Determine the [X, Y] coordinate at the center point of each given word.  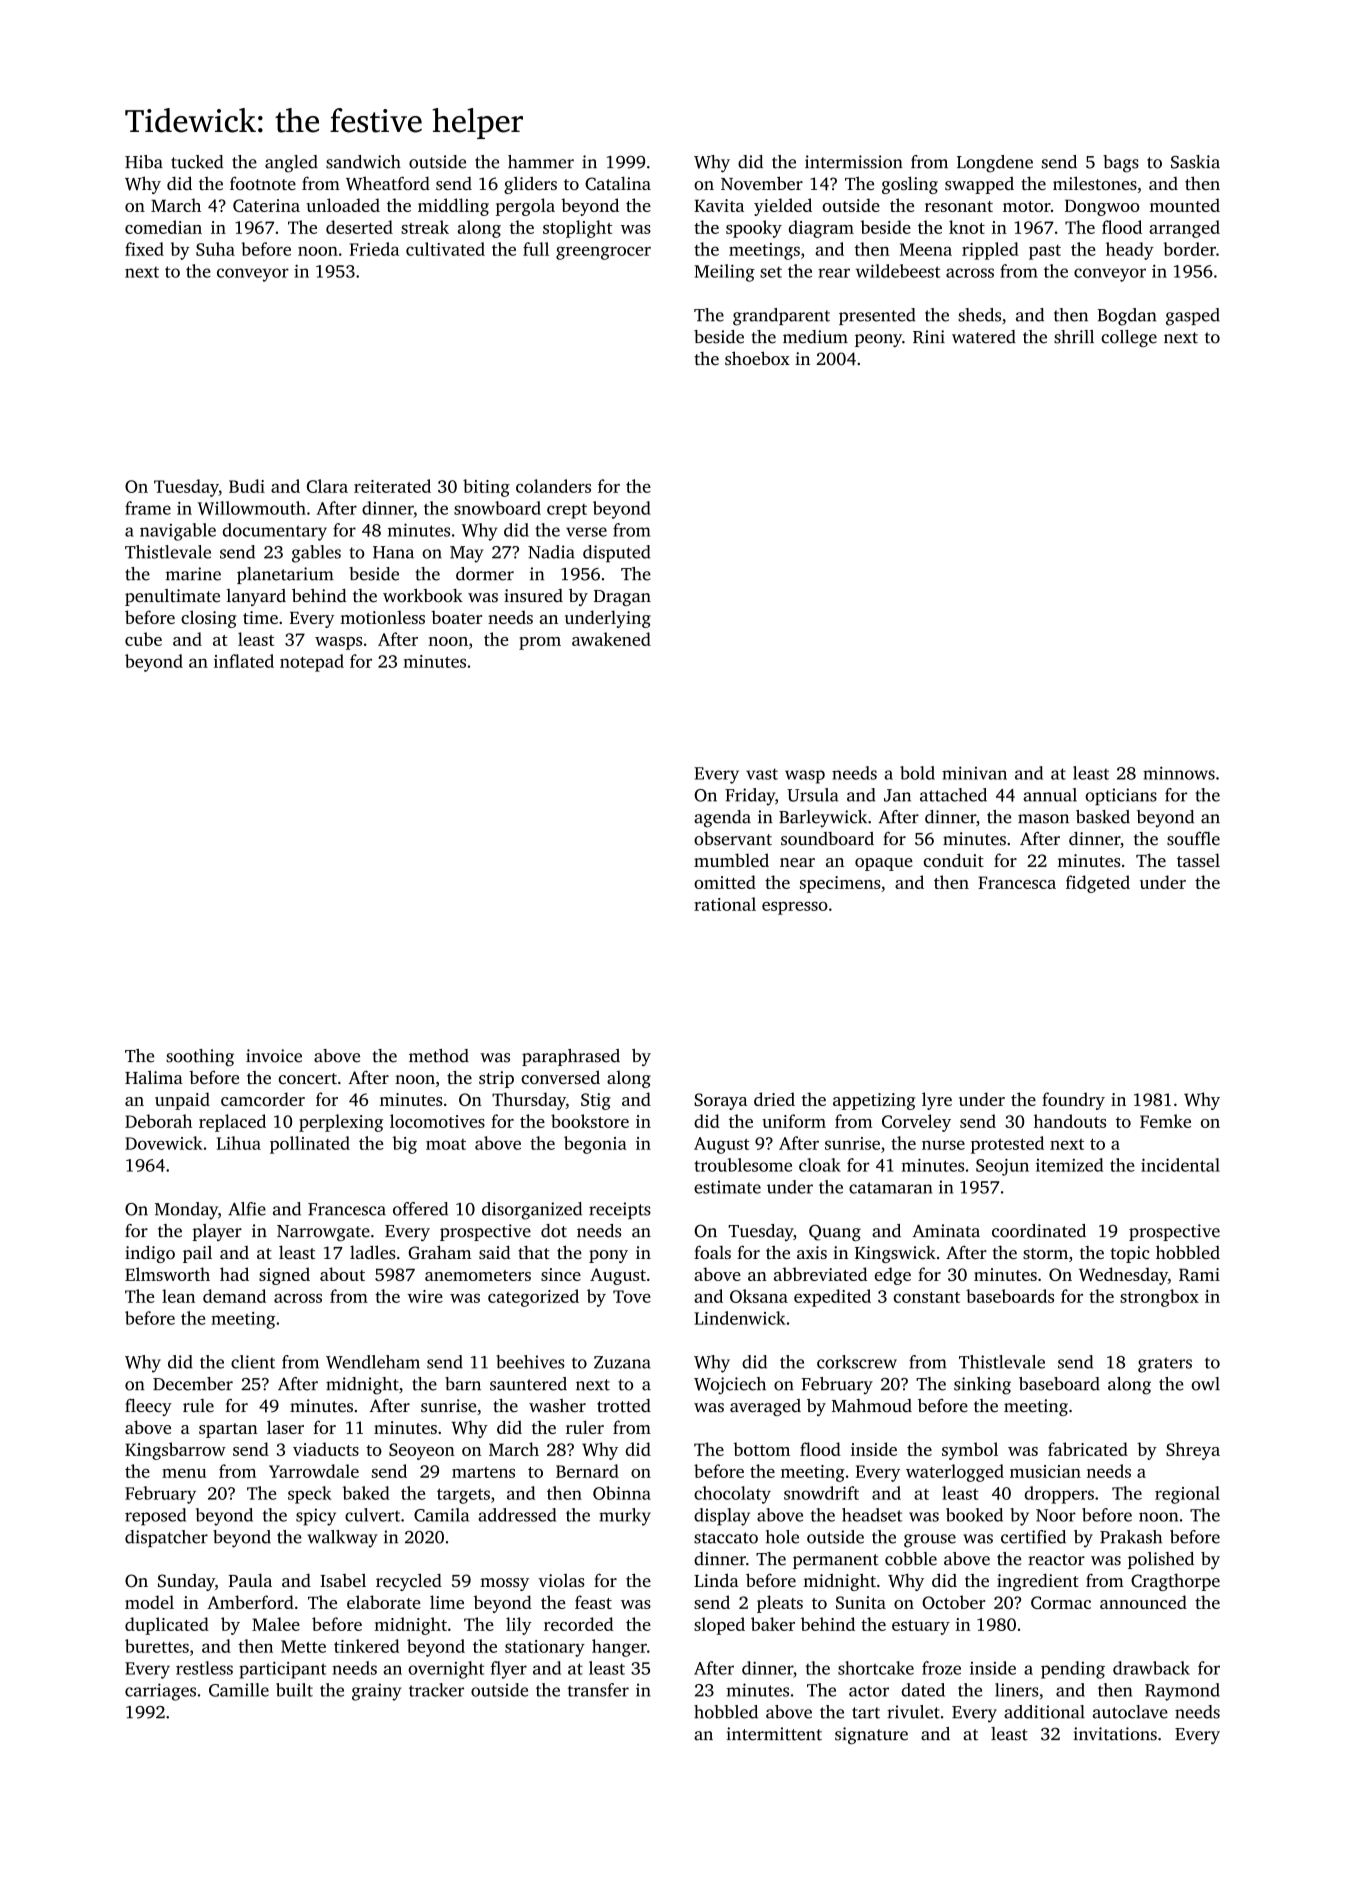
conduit [954, 860]
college [1129, 338]
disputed [616, 554]
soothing [200, 1057]
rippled [990, 251]
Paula [250, 1580]
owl [1206, 1384]
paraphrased [571, 1057]
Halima [154, 1077]
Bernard [587, 1471]
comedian [163, 227]
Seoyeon [422, 1451]
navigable [178, 532]
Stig [596, 1101]
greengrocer [603, 253]
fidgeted [1098, 884]
